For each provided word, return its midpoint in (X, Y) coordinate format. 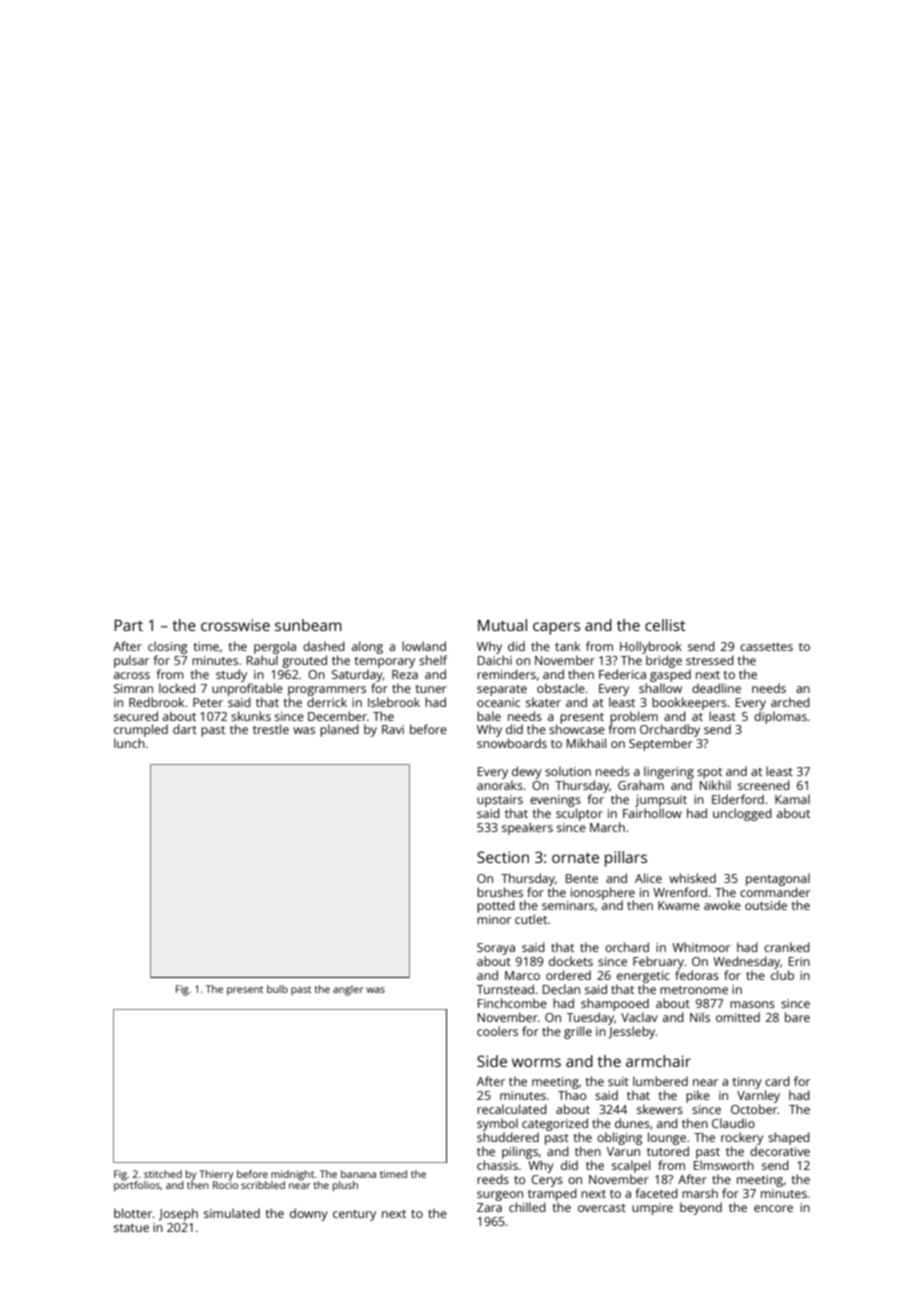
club (782, 975)
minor (494, 919)
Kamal (792, 799)
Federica (622, 674)
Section (503, 857)
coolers (497, 1031)
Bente (582, 878)
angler (348, 990)
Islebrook (394, 702)
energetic (643, 977)
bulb (277, 989)
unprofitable (247, 689)
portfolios (137, 1186)
